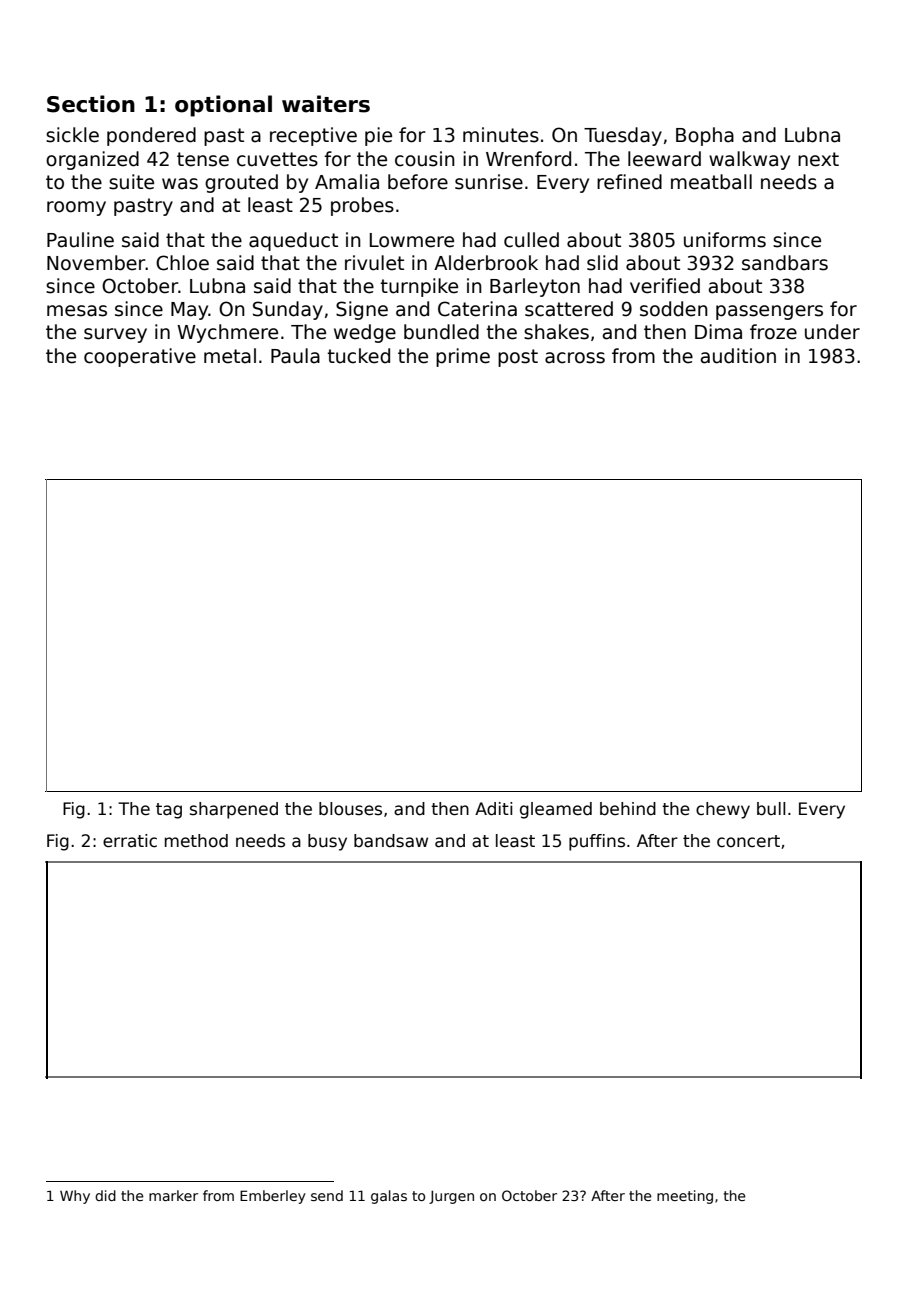 This page has height=1316, width=908. Describe the element at coordinates (75, 1197) in the page. I see `Why` at that location.
